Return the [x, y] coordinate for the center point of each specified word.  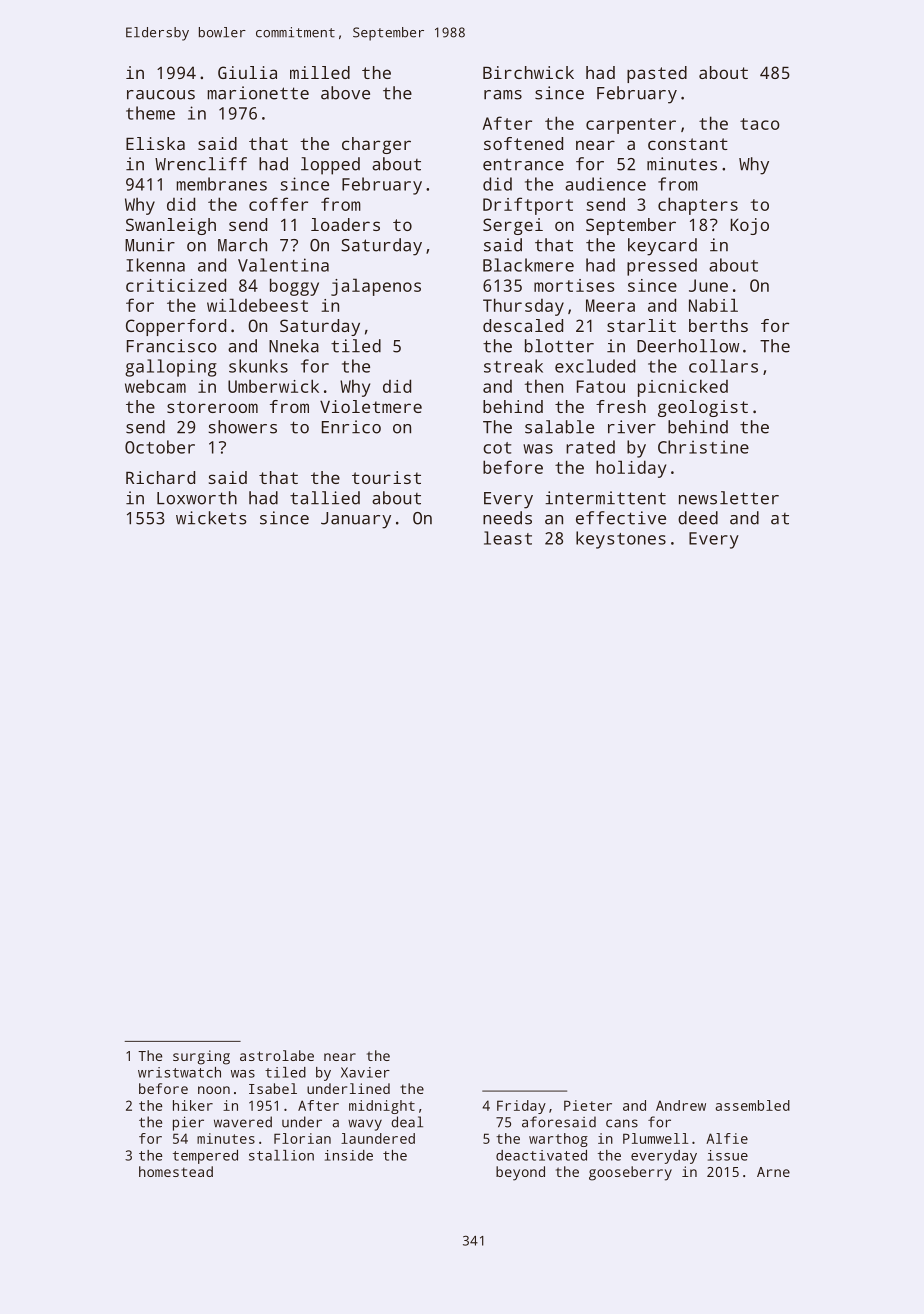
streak [513, 366]
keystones [621, 540]
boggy [294, 287]
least [508, 538]
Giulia [247, 72]
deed [698, 518]
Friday [521, 1107]
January [356, 520]
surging [201, 1057]
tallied [325, 498]
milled [320, 72]
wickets [211, 518]
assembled [752, 1105]
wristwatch [179, 1072]
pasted [657, 74]
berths [718, 325]
